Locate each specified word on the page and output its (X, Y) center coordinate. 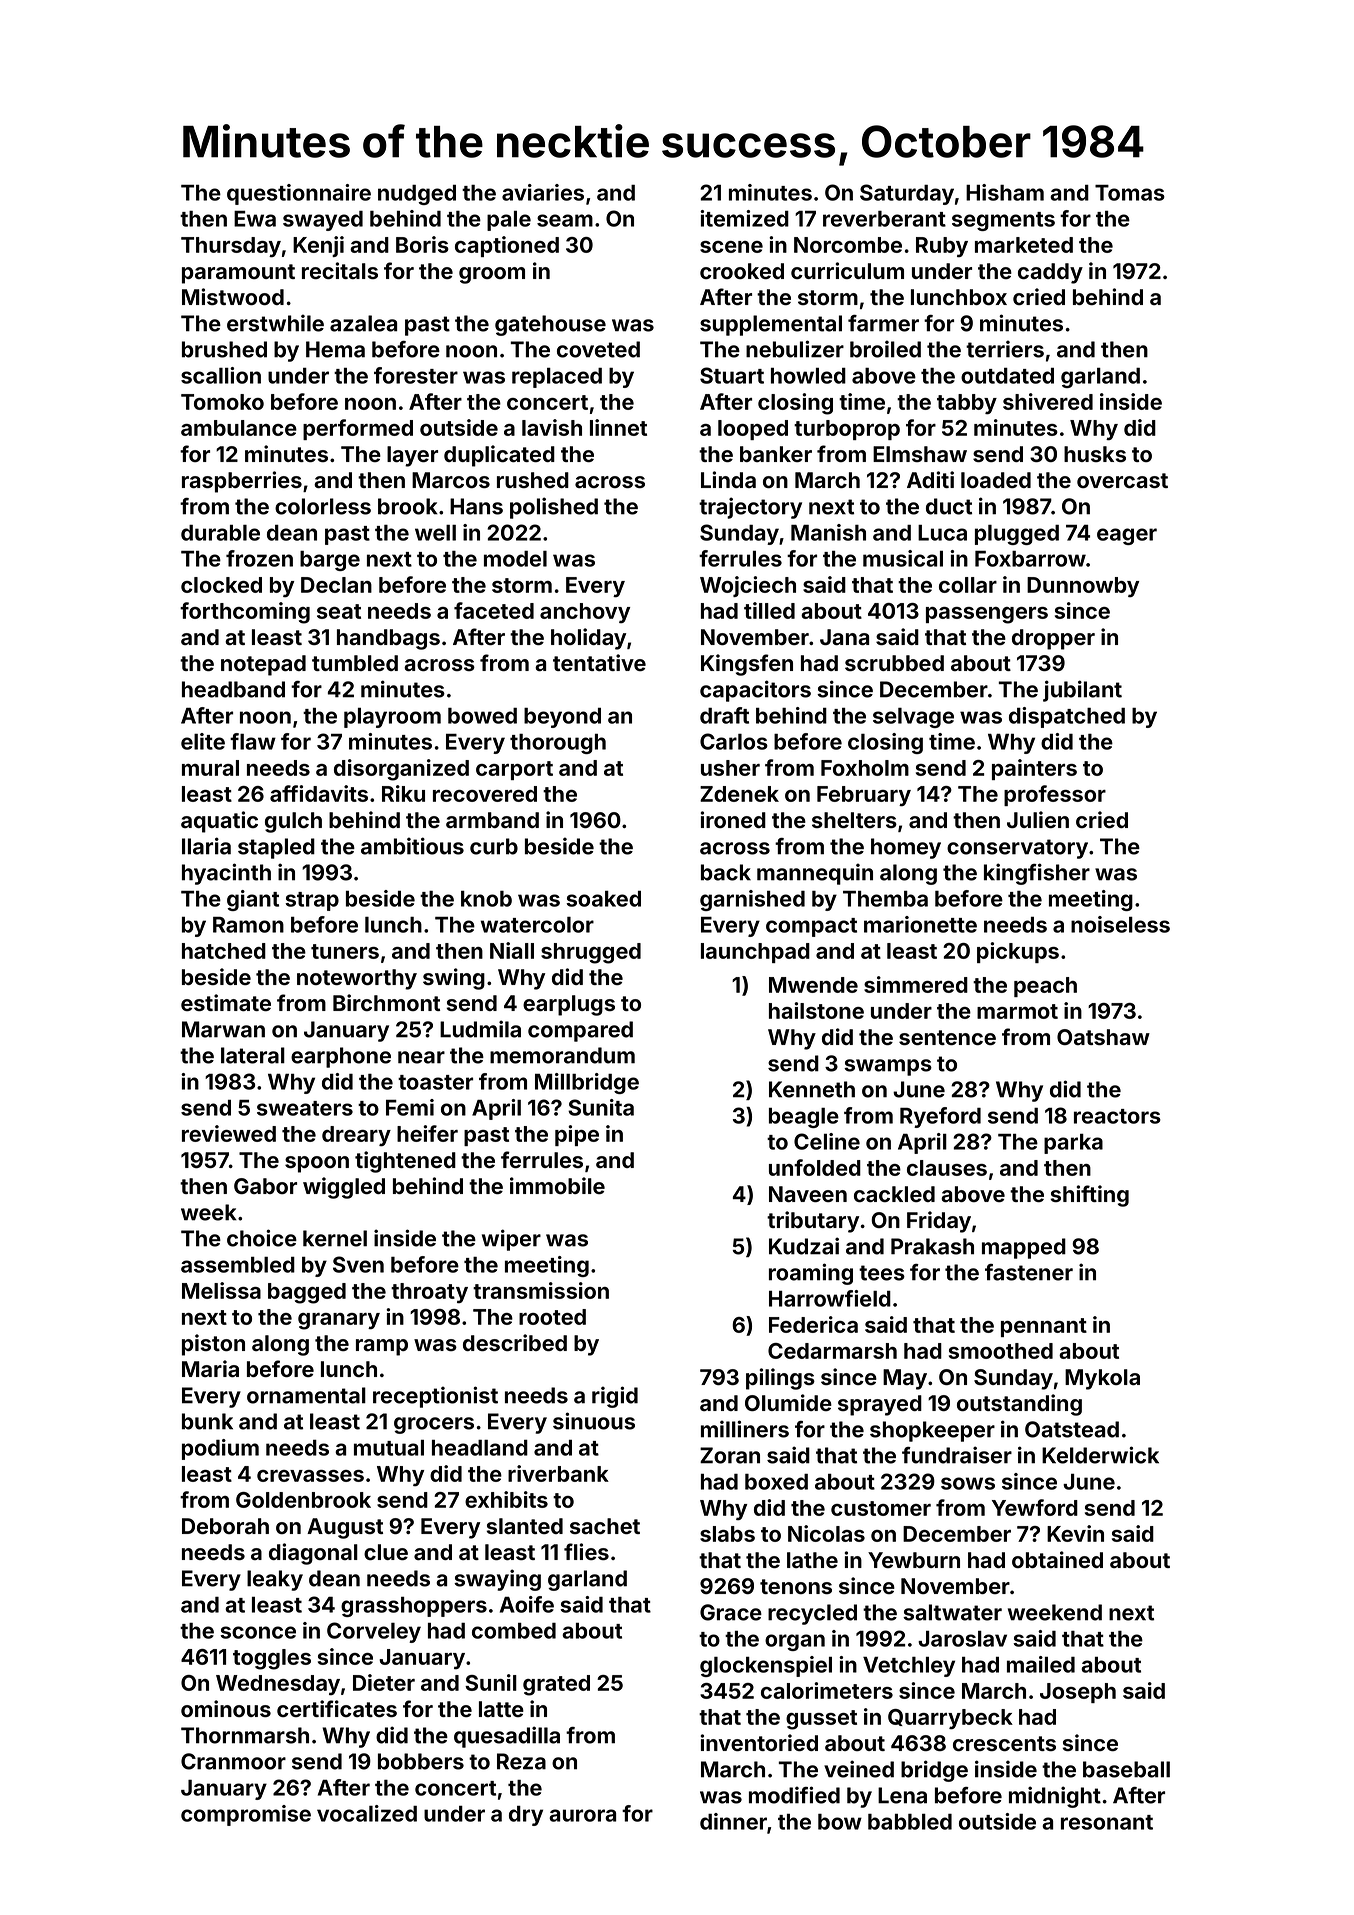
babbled (910, 1822)
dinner (733, 1821)
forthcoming (245, 613)
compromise (246, 1815)
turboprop (847, 430)
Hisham (1005, 192)
